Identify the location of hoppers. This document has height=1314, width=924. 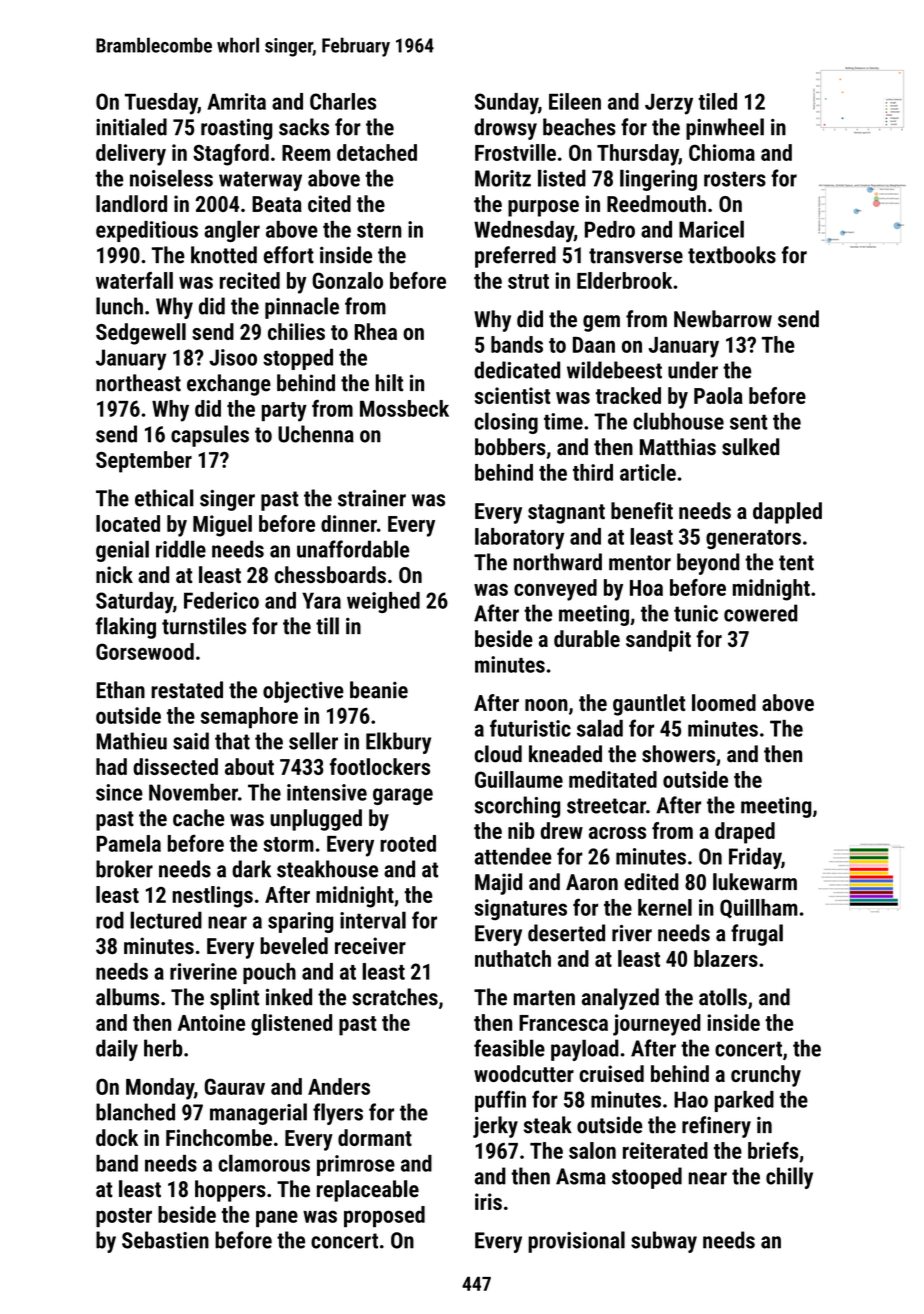
(230, 1191).
